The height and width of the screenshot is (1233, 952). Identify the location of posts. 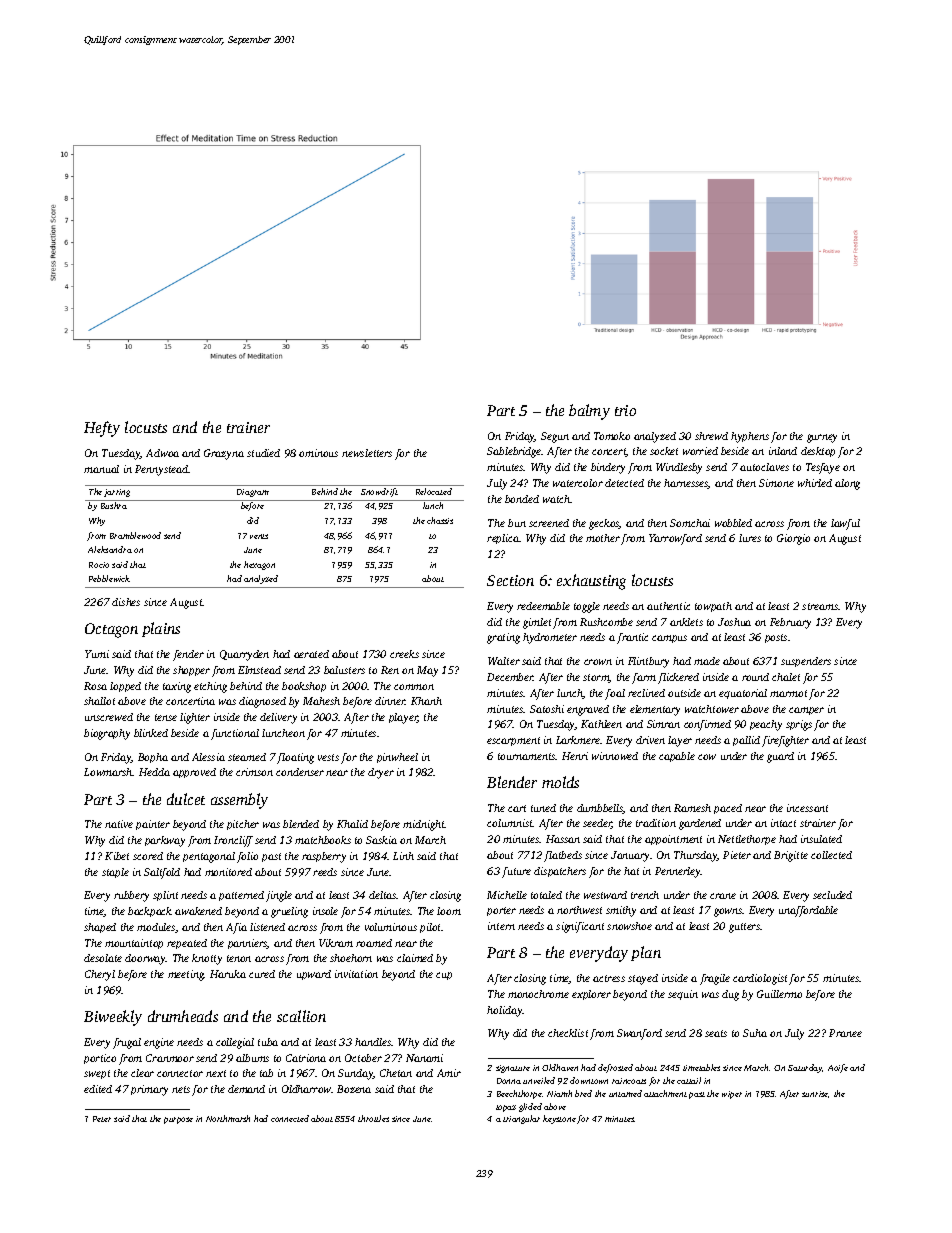
(776, 638).
